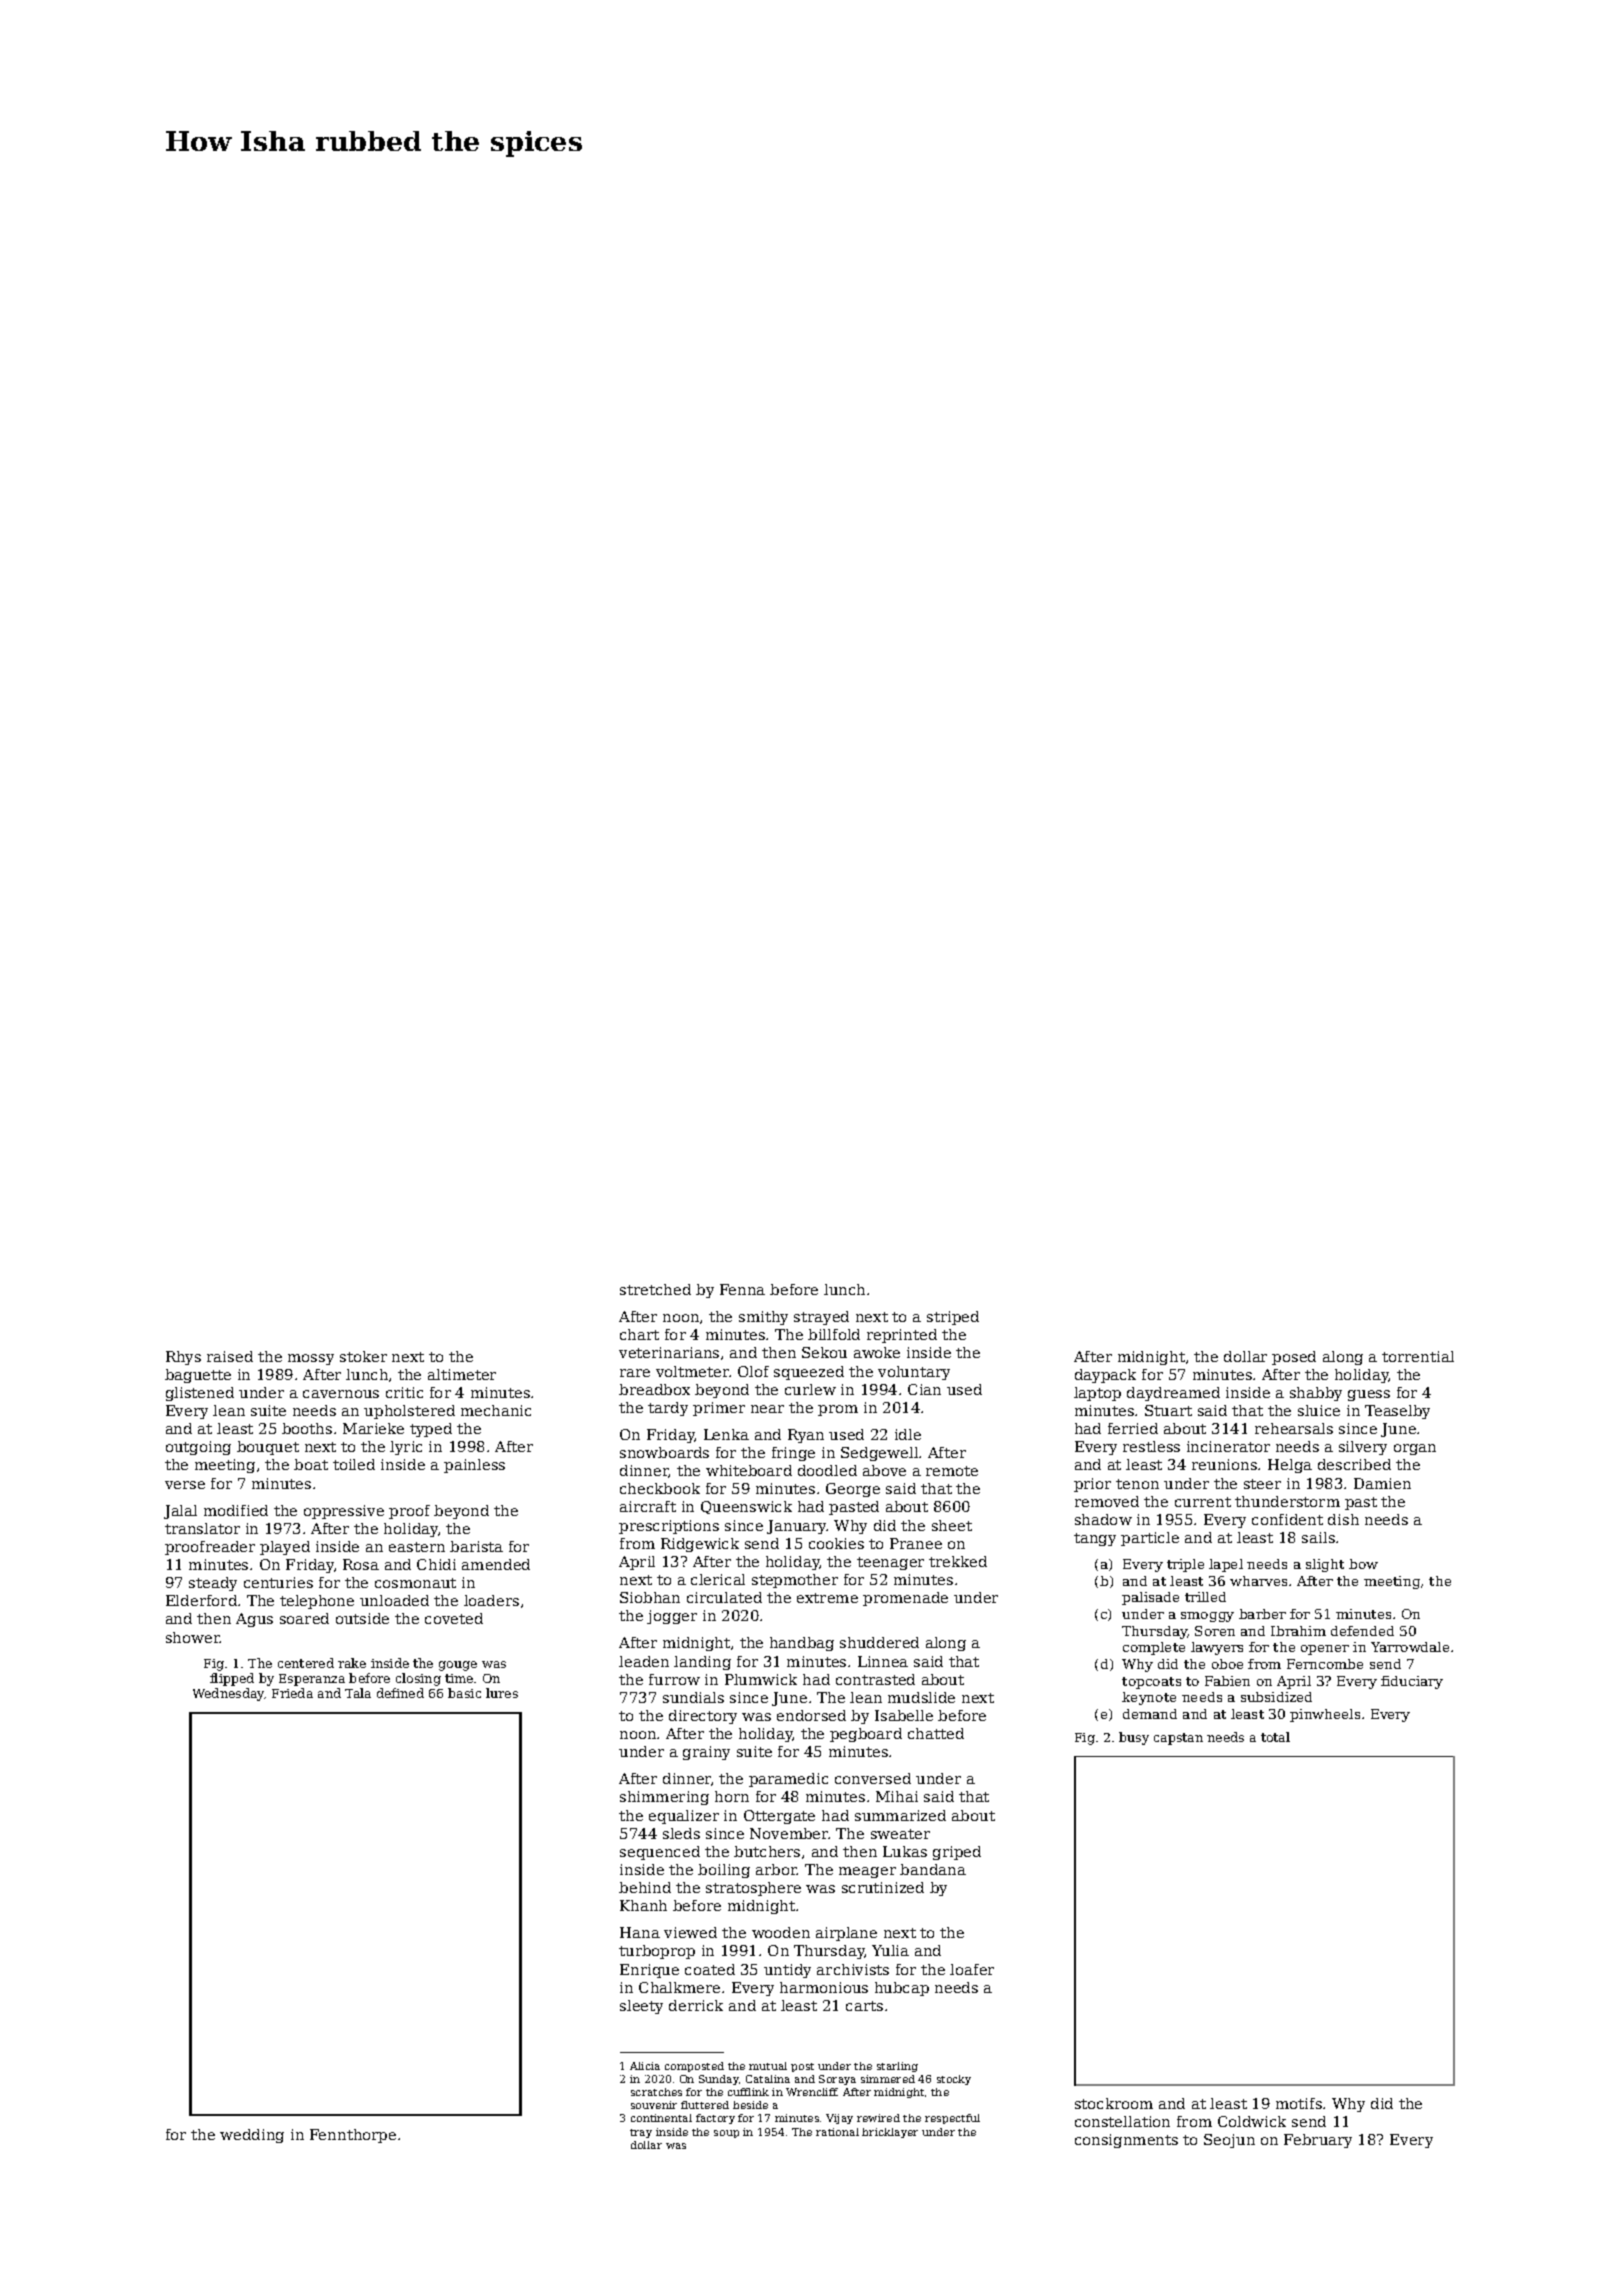  Describe the element at coordinates (672, 1617) in the screenshot. I see `jogger` at that location.
